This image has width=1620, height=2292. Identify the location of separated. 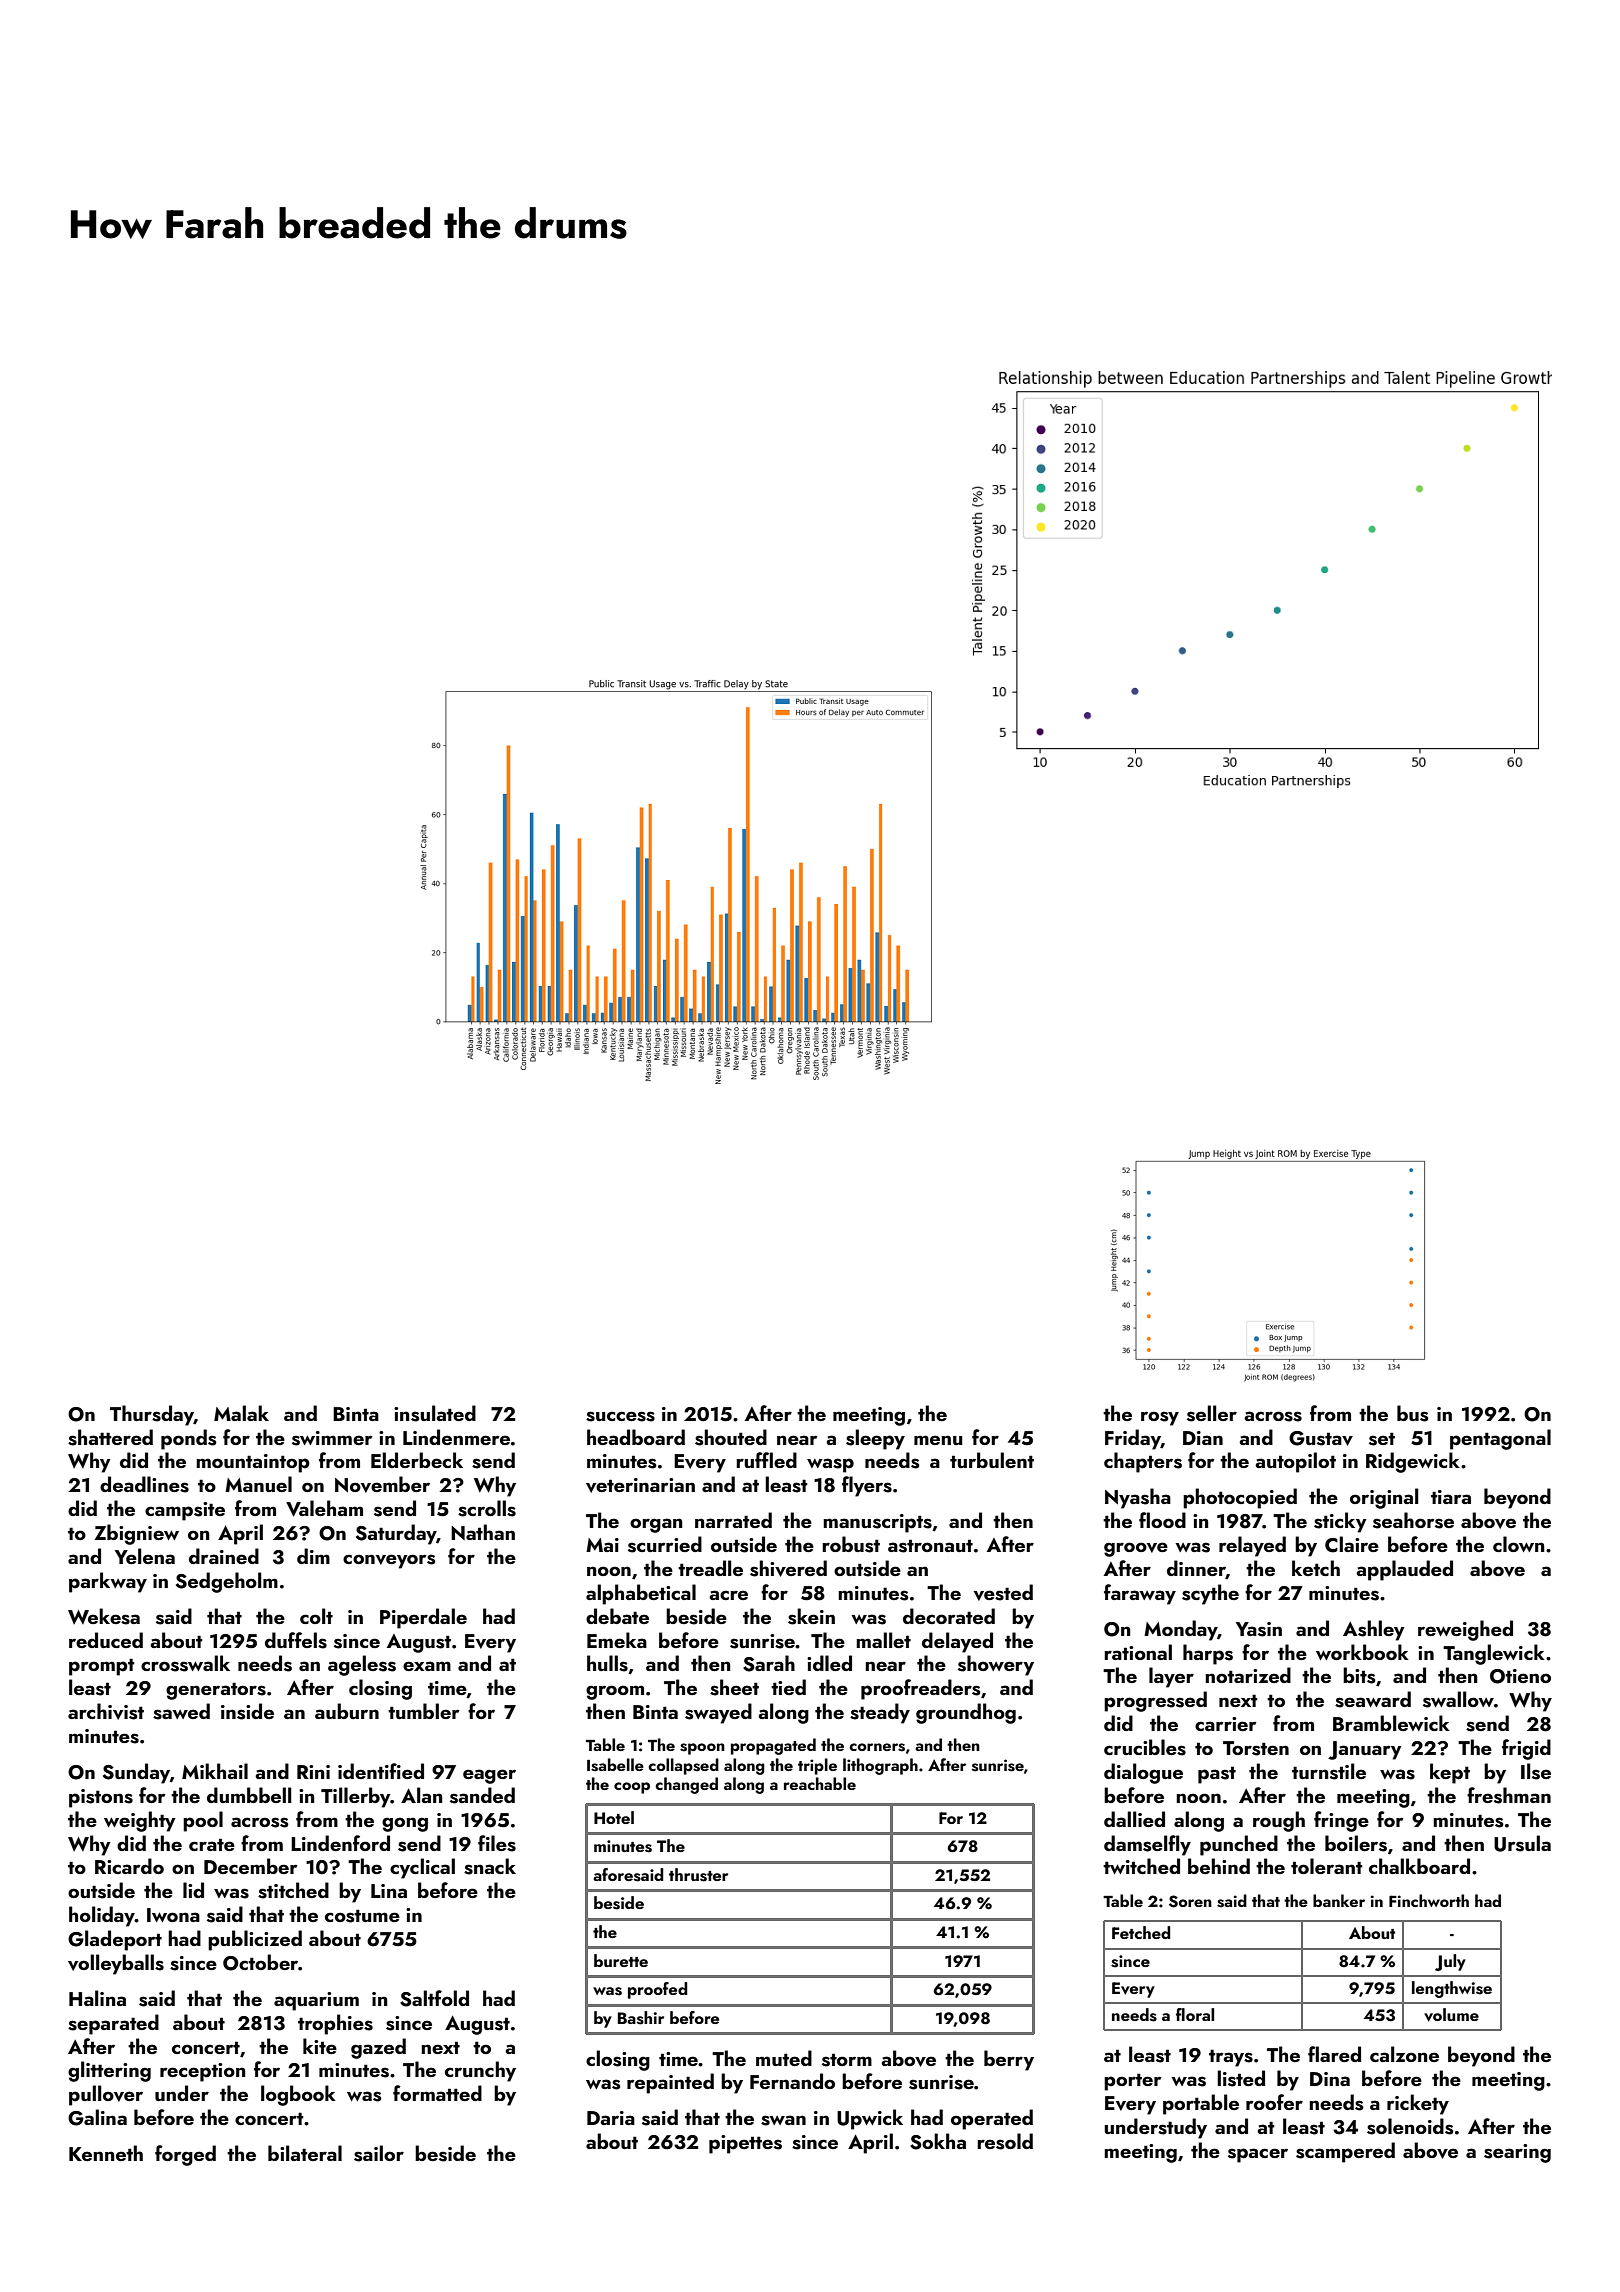
(113, 2024).
